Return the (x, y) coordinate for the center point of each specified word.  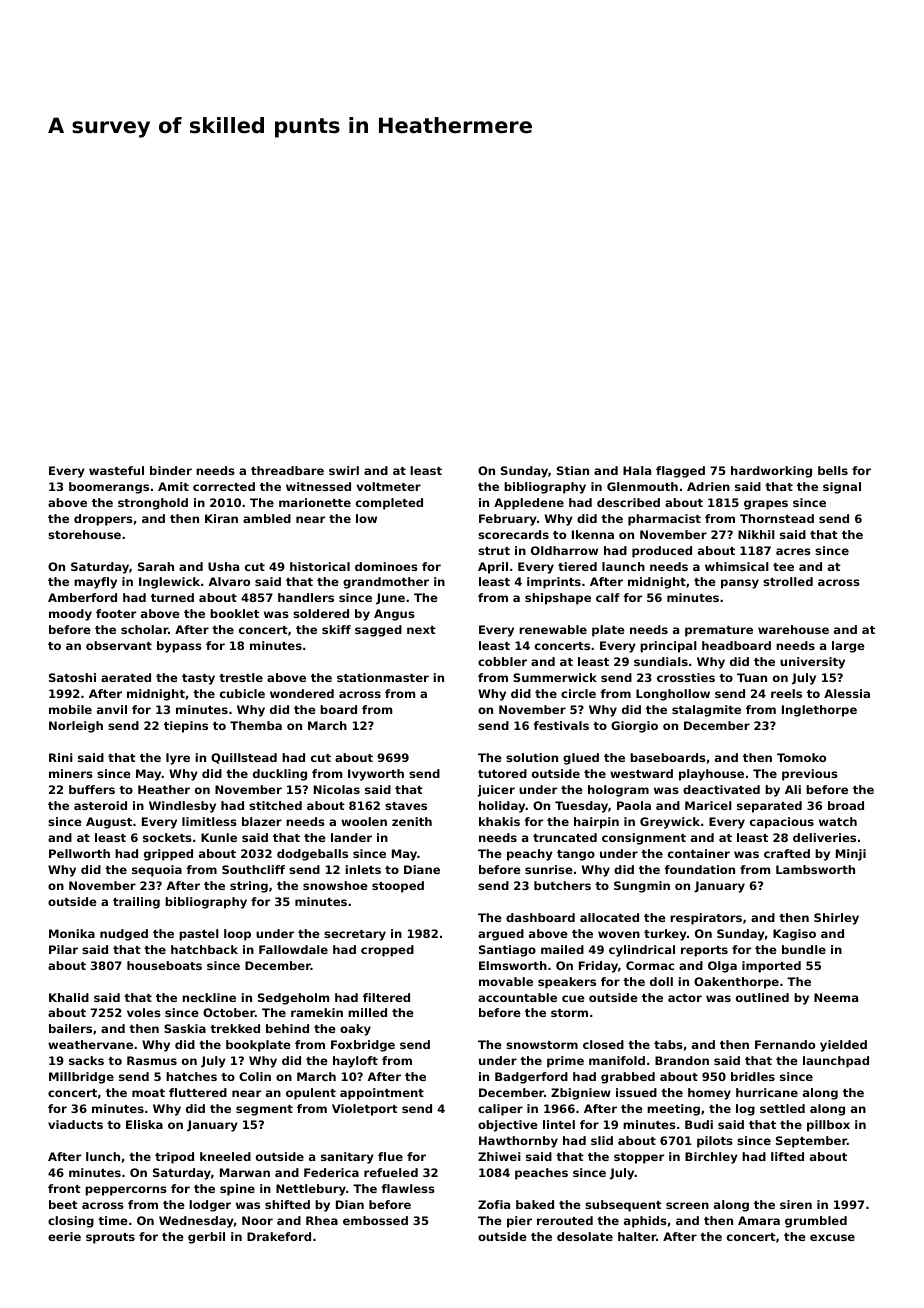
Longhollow (673, 695)
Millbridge (81, 1078)
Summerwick (555, 677)
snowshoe (335, 885)
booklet (234, 613)
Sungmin (642, 887)
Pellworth (79, 853)
